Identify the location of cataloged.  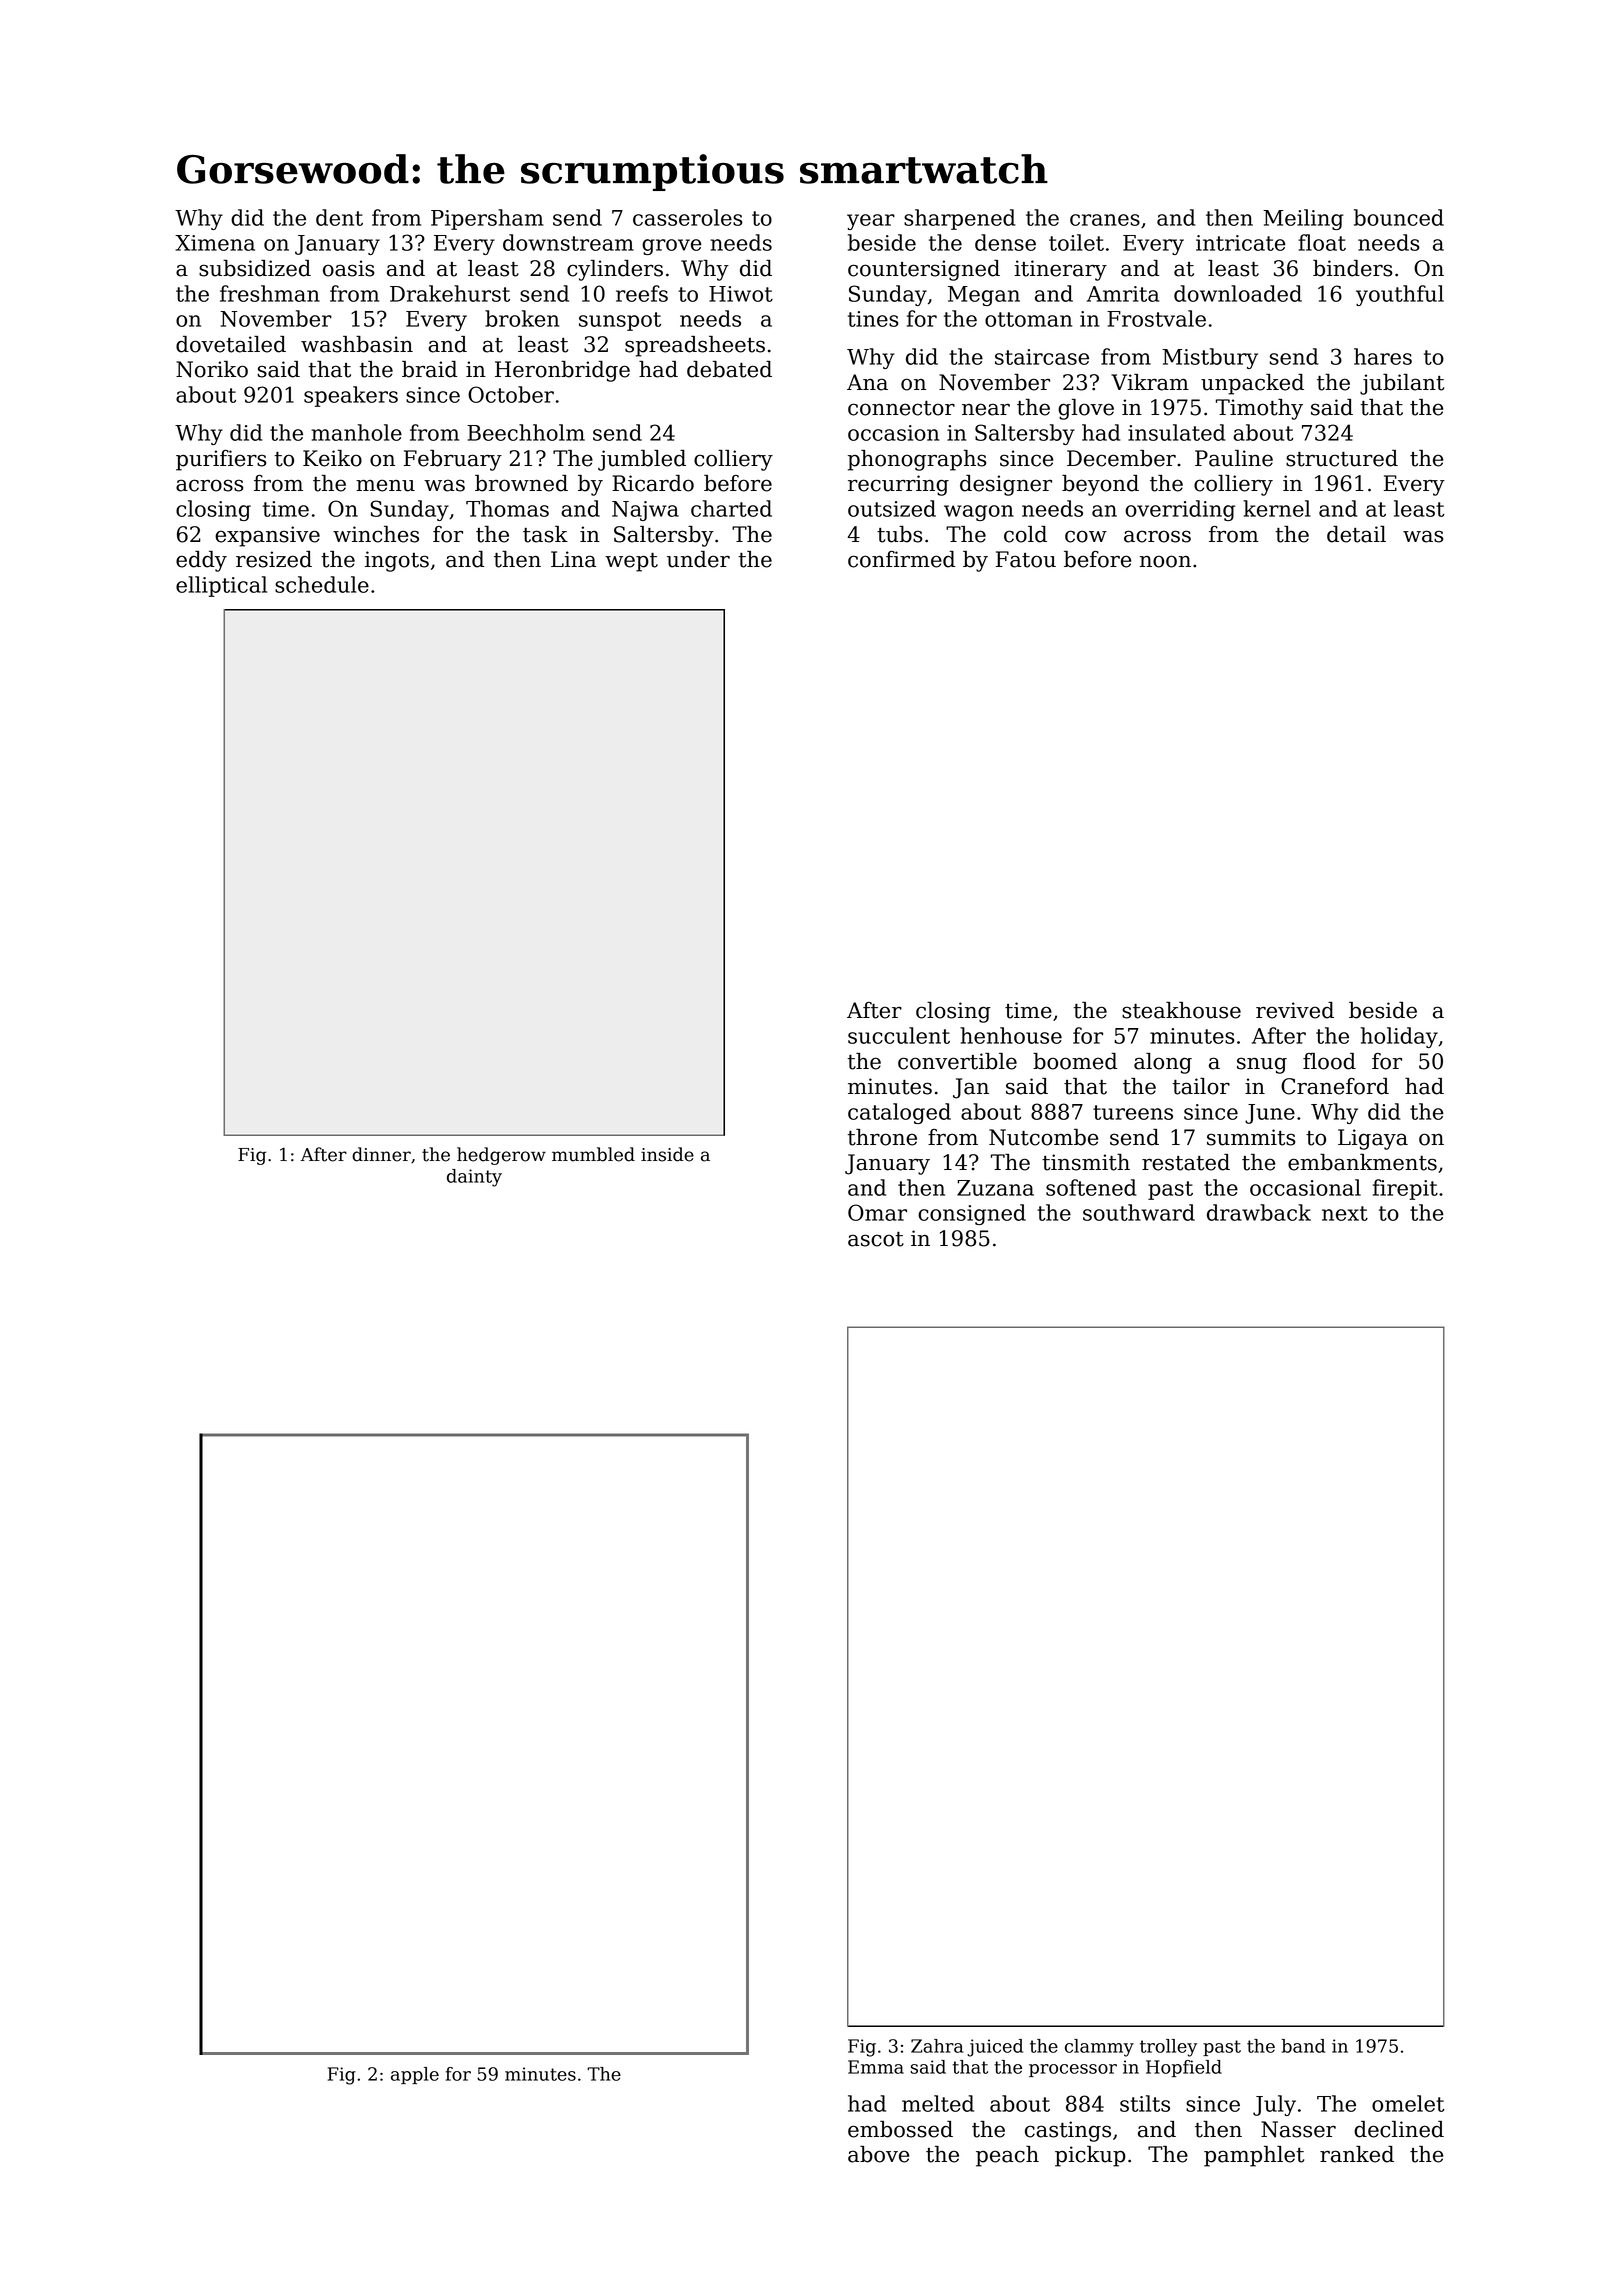
(899, 1113).
